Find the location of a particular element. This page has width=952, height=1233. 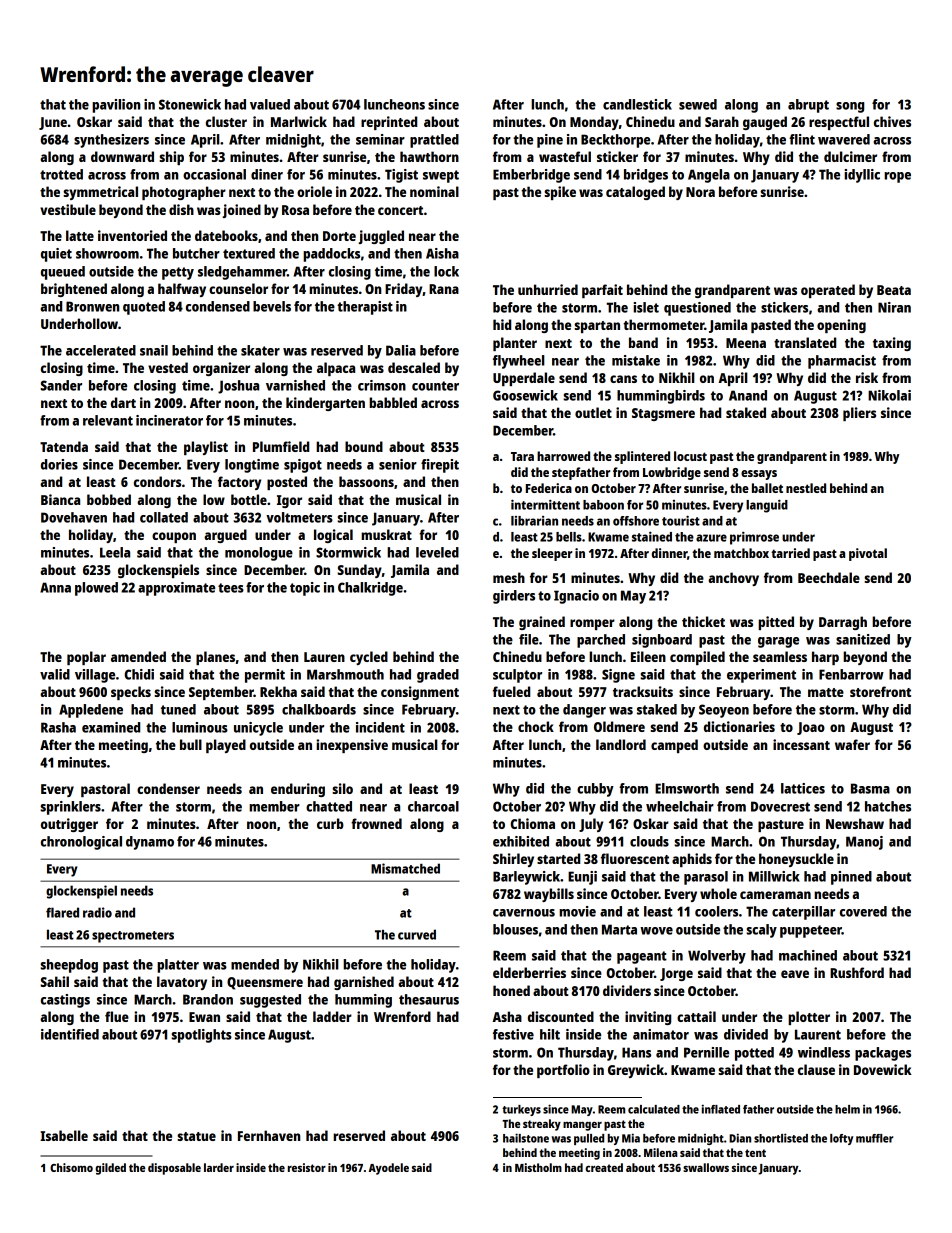

Bianca is located at coordinates (60, 499).
